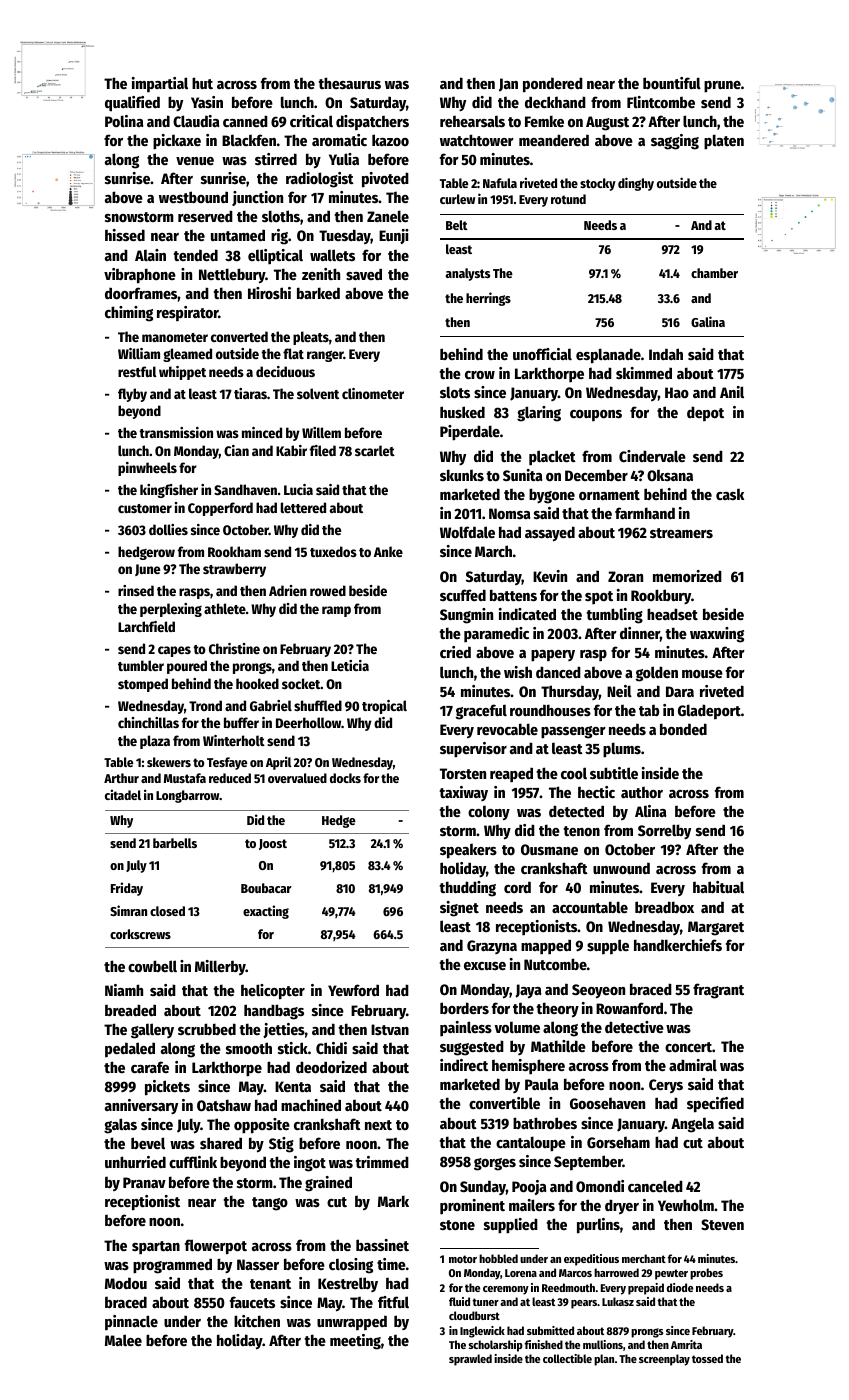 The width and height of the page is (849, 1400). I want to click on Yewford, so click(353, 990).
